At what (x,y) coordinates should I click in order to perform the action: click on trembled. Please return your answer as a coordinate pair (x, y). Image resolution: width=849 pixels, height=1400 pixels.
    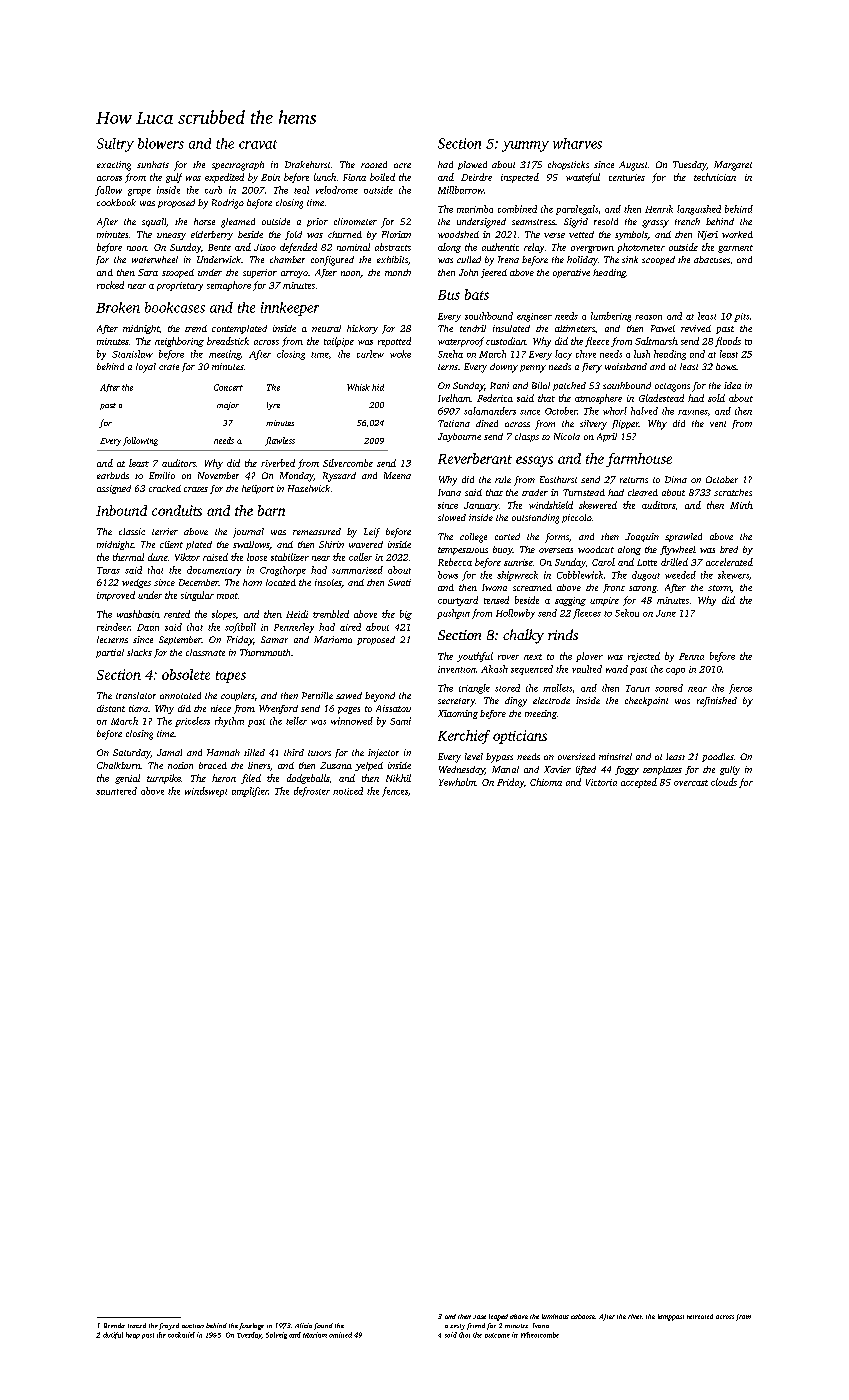
    Looking at the image, I should click on (331, 614).
